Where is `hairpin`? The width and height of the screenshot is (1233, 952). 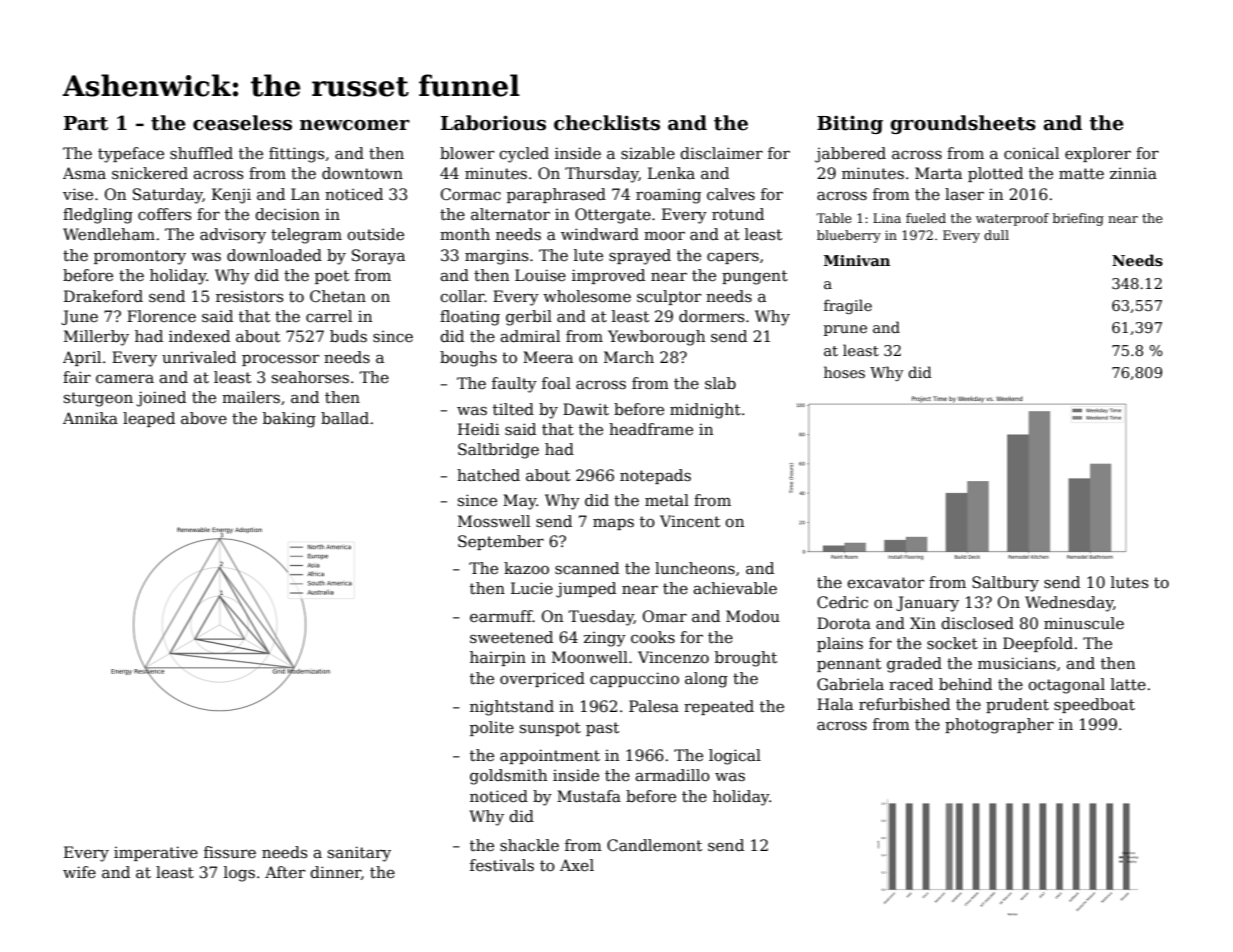
hairpin is located at coordinates (498, 658).
